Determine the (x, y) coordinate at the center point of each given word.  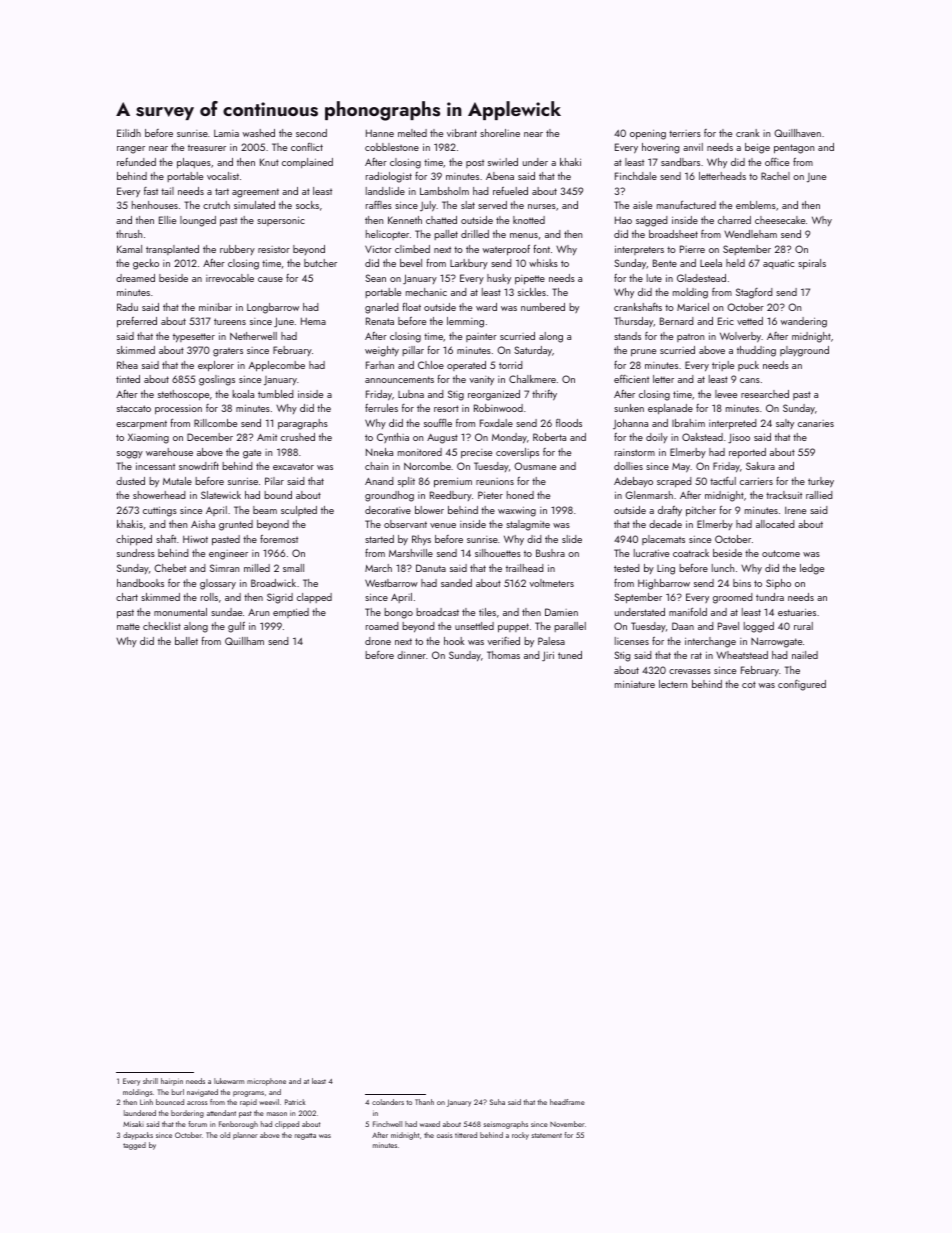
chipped (134, 540)
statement (547, 1135)
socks (307, 205)
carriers (756, 481)
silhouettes (498, 553)
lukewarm (229, 1081)
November (567, 1124)
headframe (567, 1102)
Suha (497, 1102)
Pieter (490, 495)
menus (524, 235)
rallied (819, 495)
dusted (130, 481)
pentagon (794, 149)
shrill (150, 1081)
